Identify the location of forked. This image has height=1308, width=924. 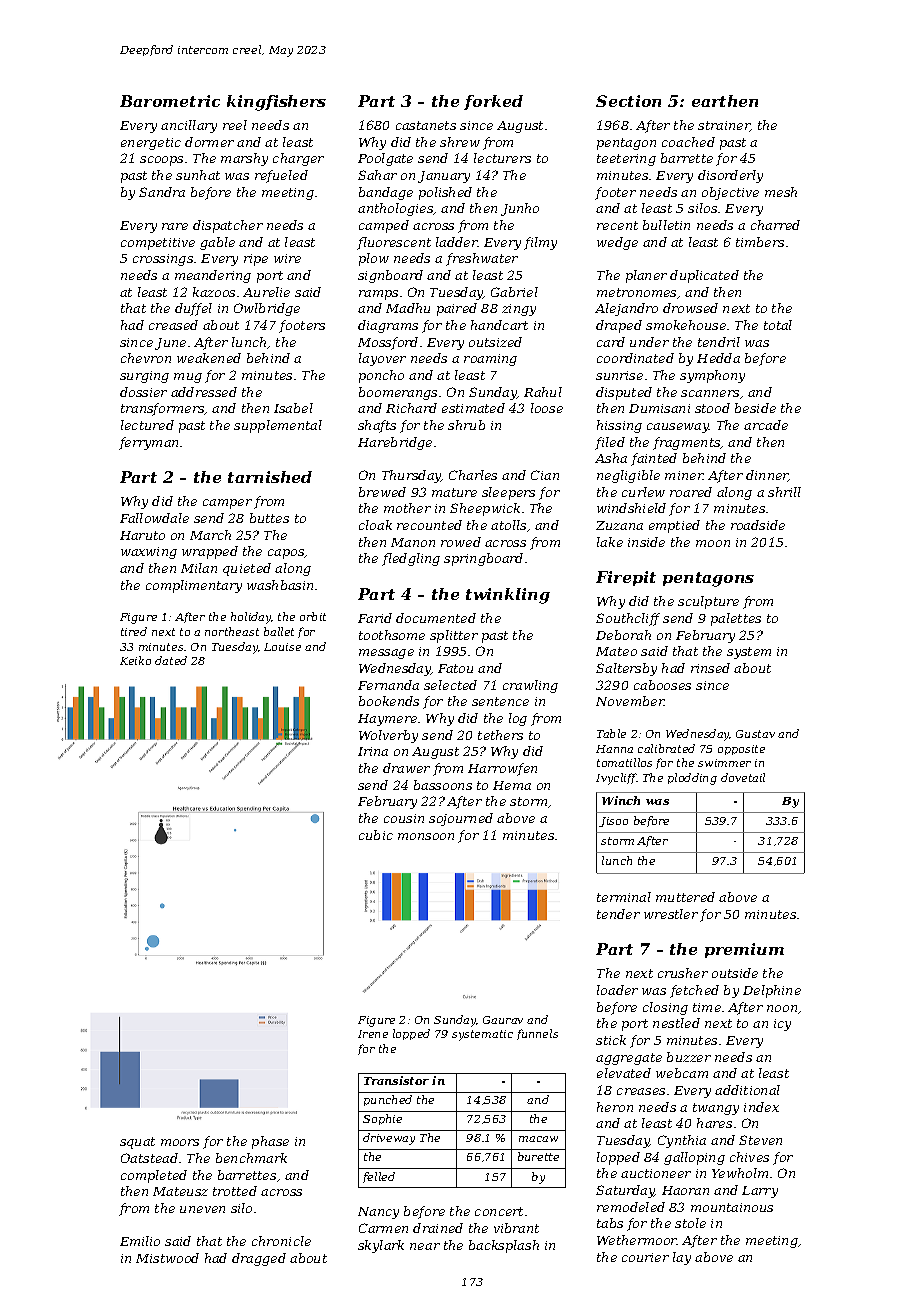
(493, 102).
